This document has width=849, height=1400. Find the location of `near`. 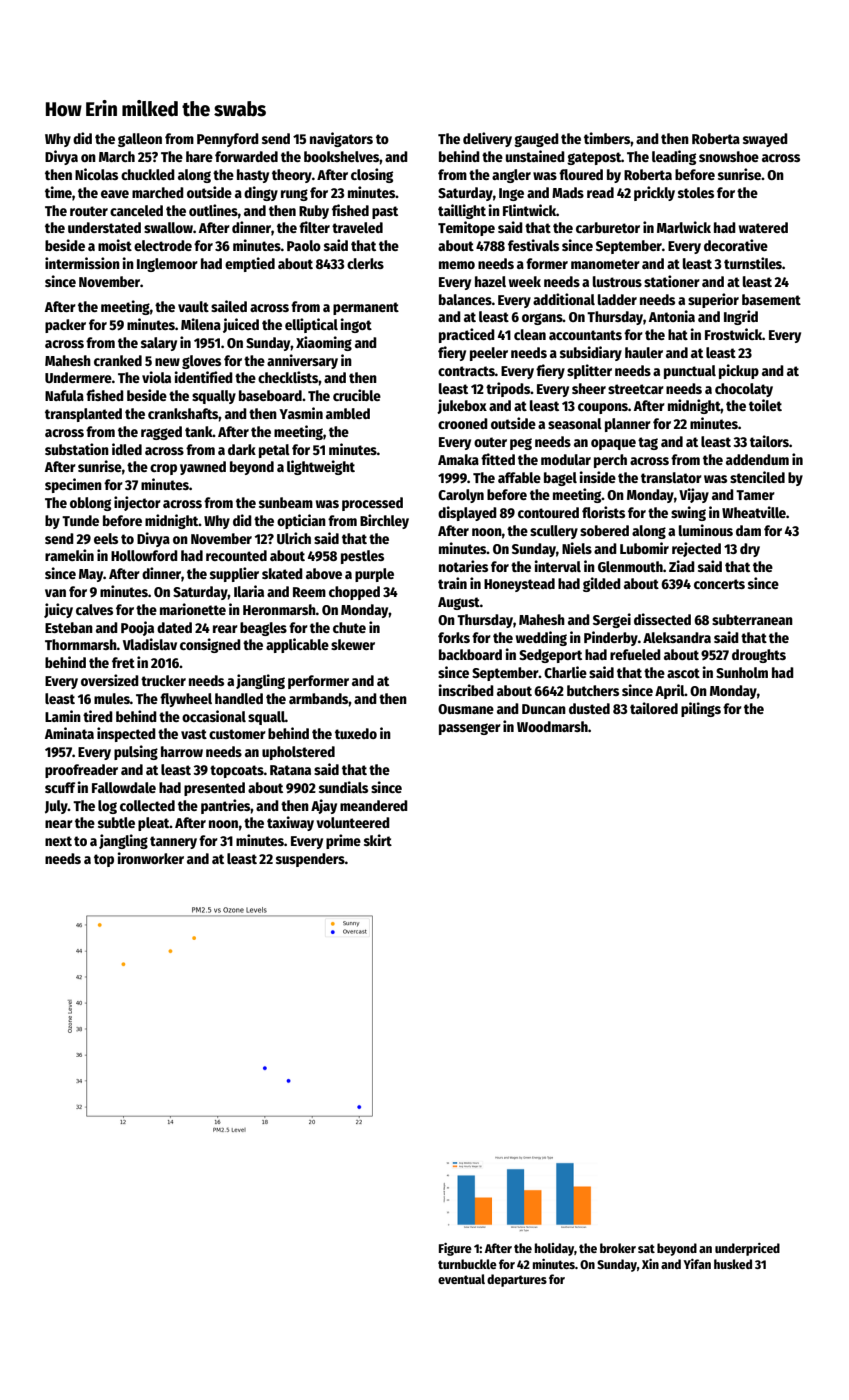

near is located at coordinates (59, 824).
